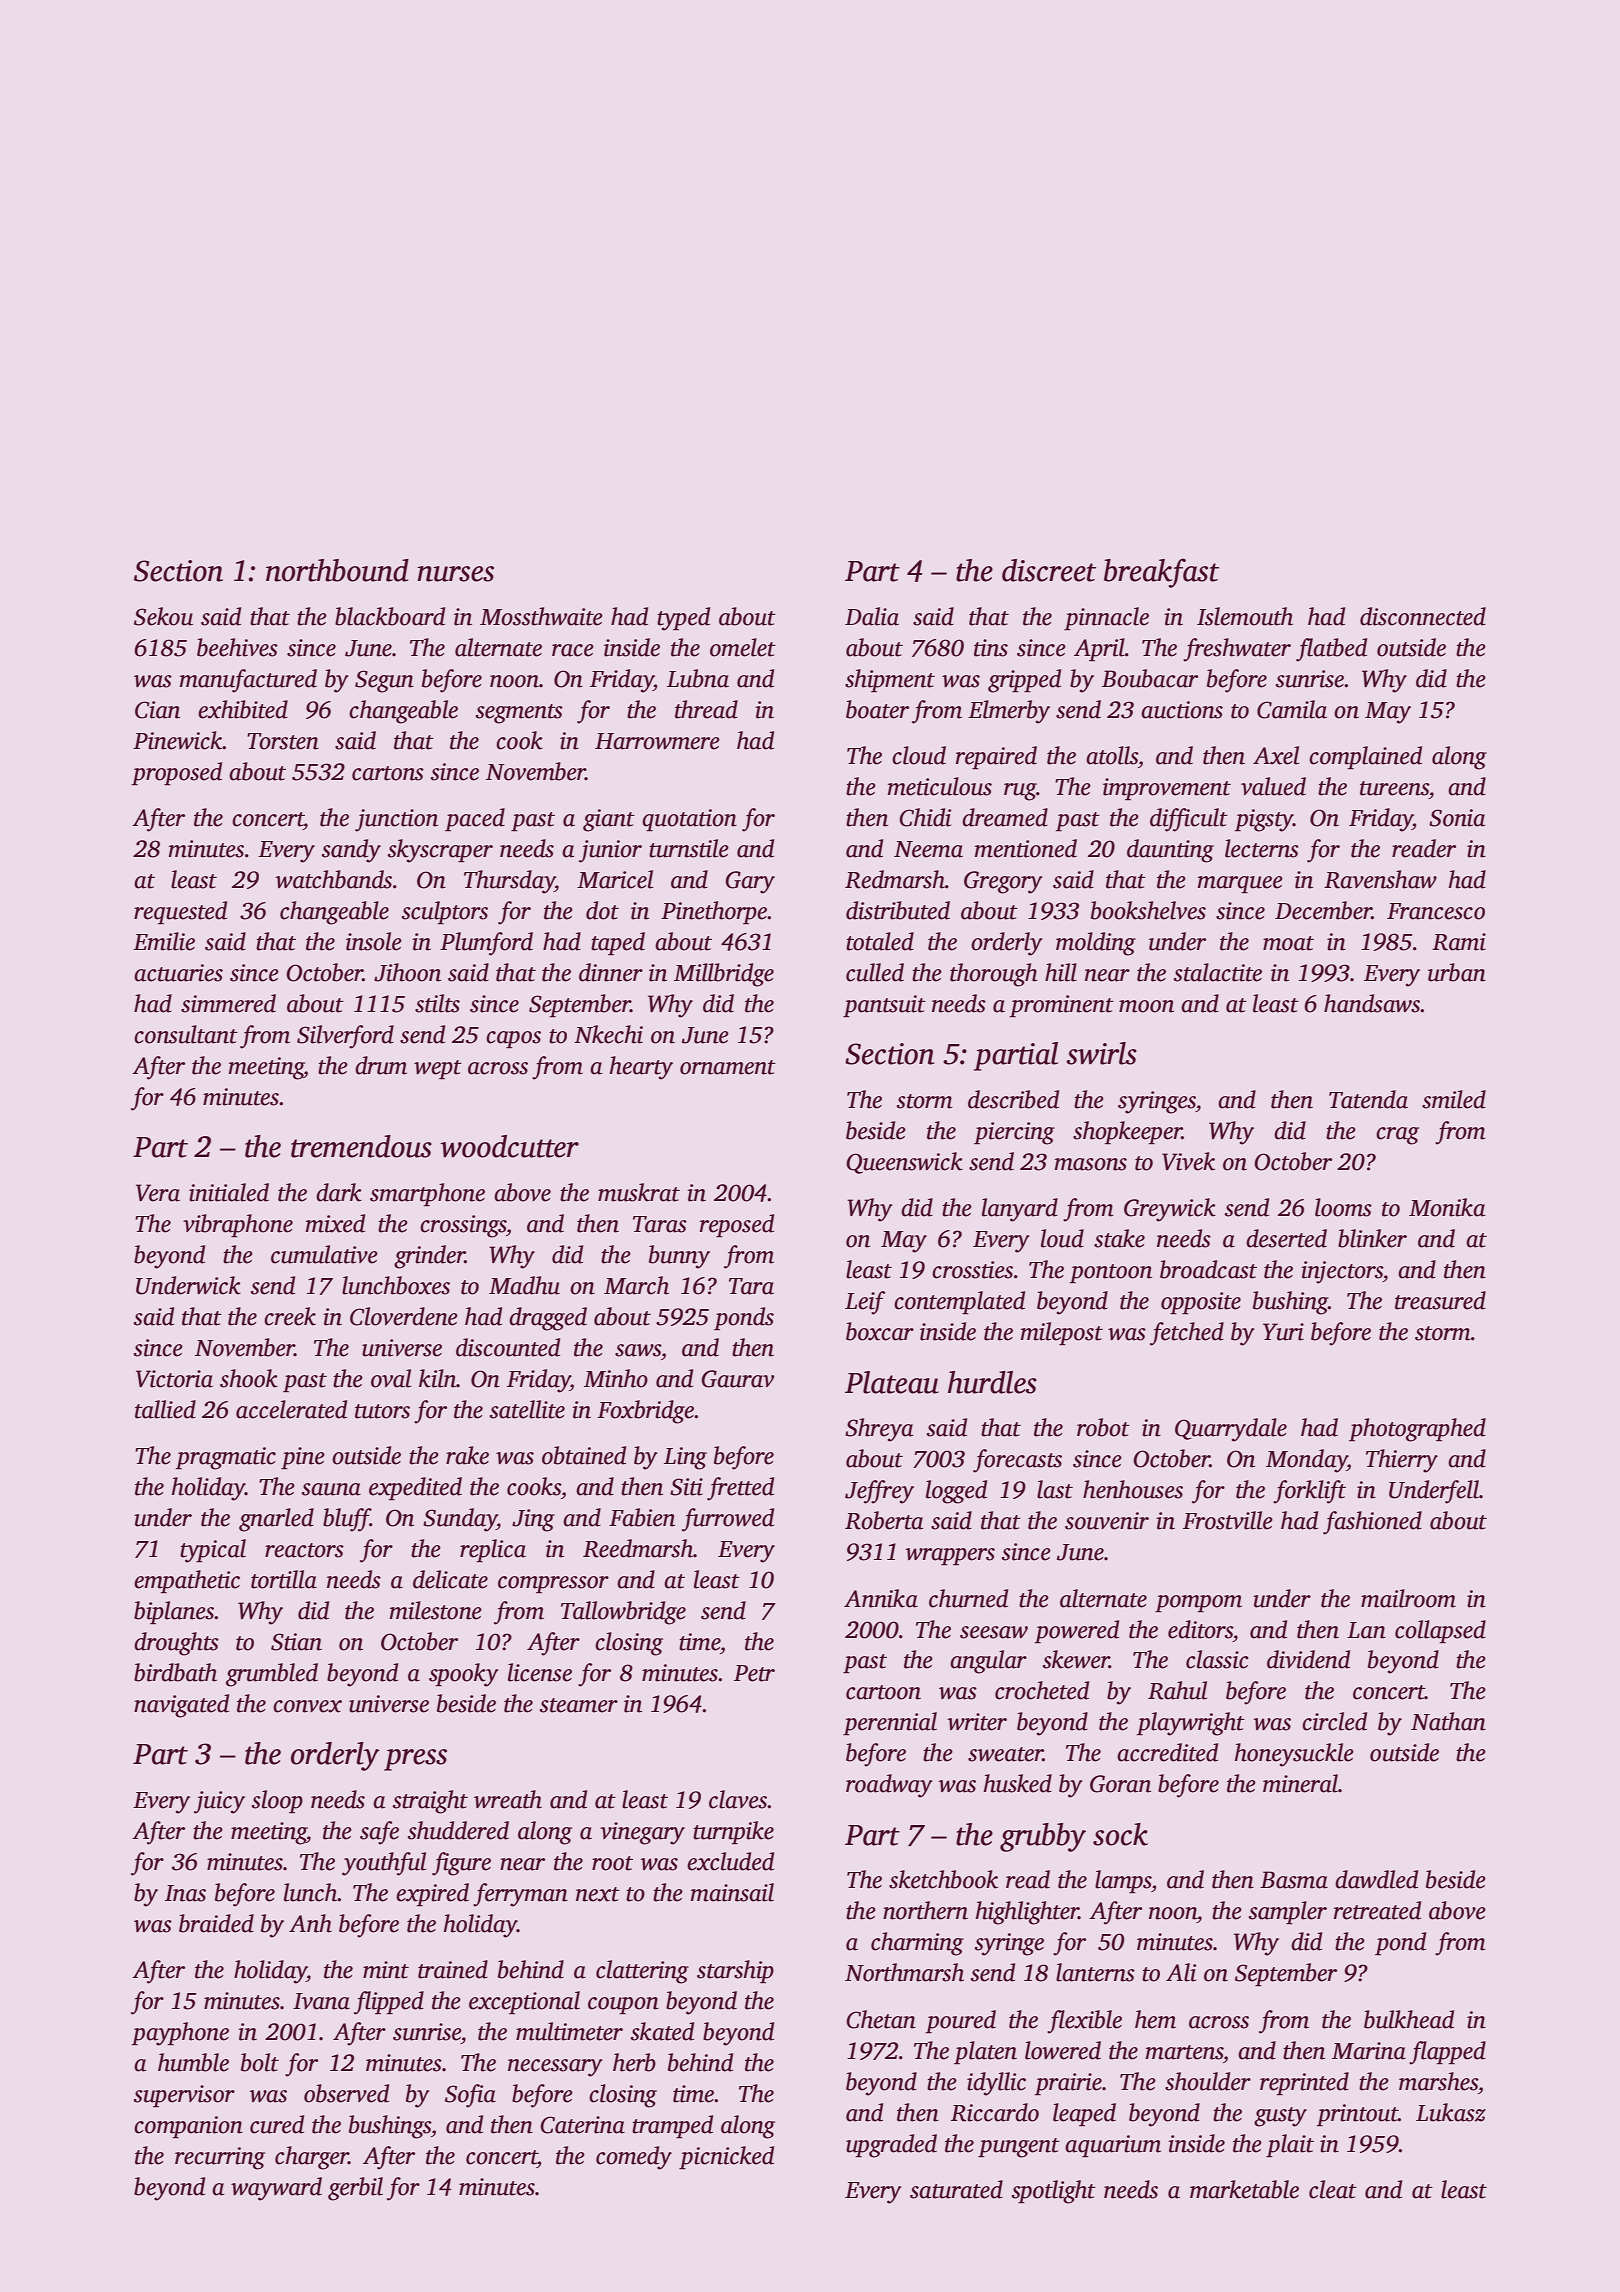 The height and width of the screenshot is (2292, 1620). I want to click on Sofia, so click(470, 2096).
